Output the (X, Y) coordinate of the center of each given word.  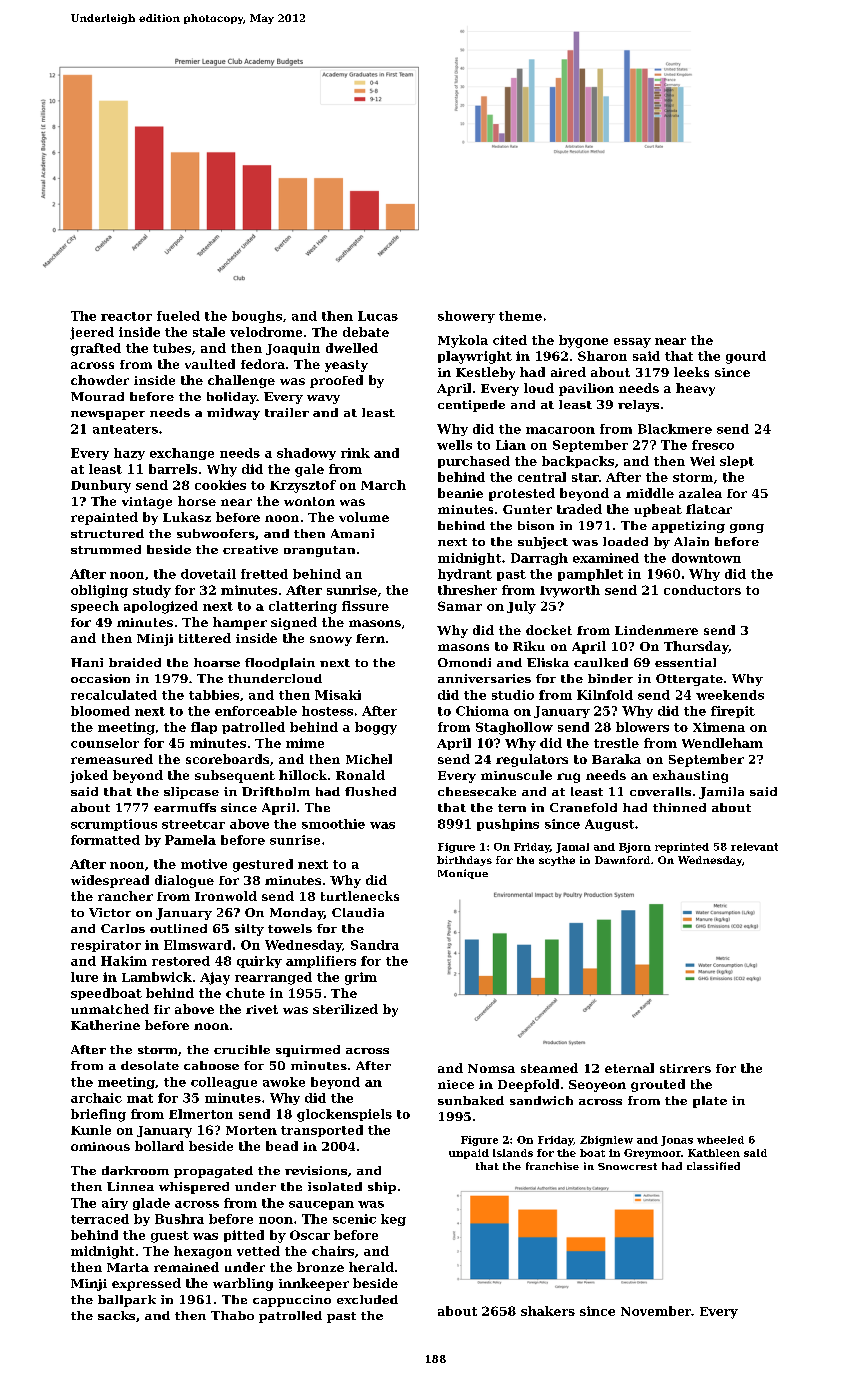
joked (89, 776)
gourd (746, 357)
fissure (365, 606)
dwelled (352, 348)
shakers (548, 1311)
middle (650, 493)
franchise (552, 1166)
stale (209, 332)
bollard (159, 1146)
